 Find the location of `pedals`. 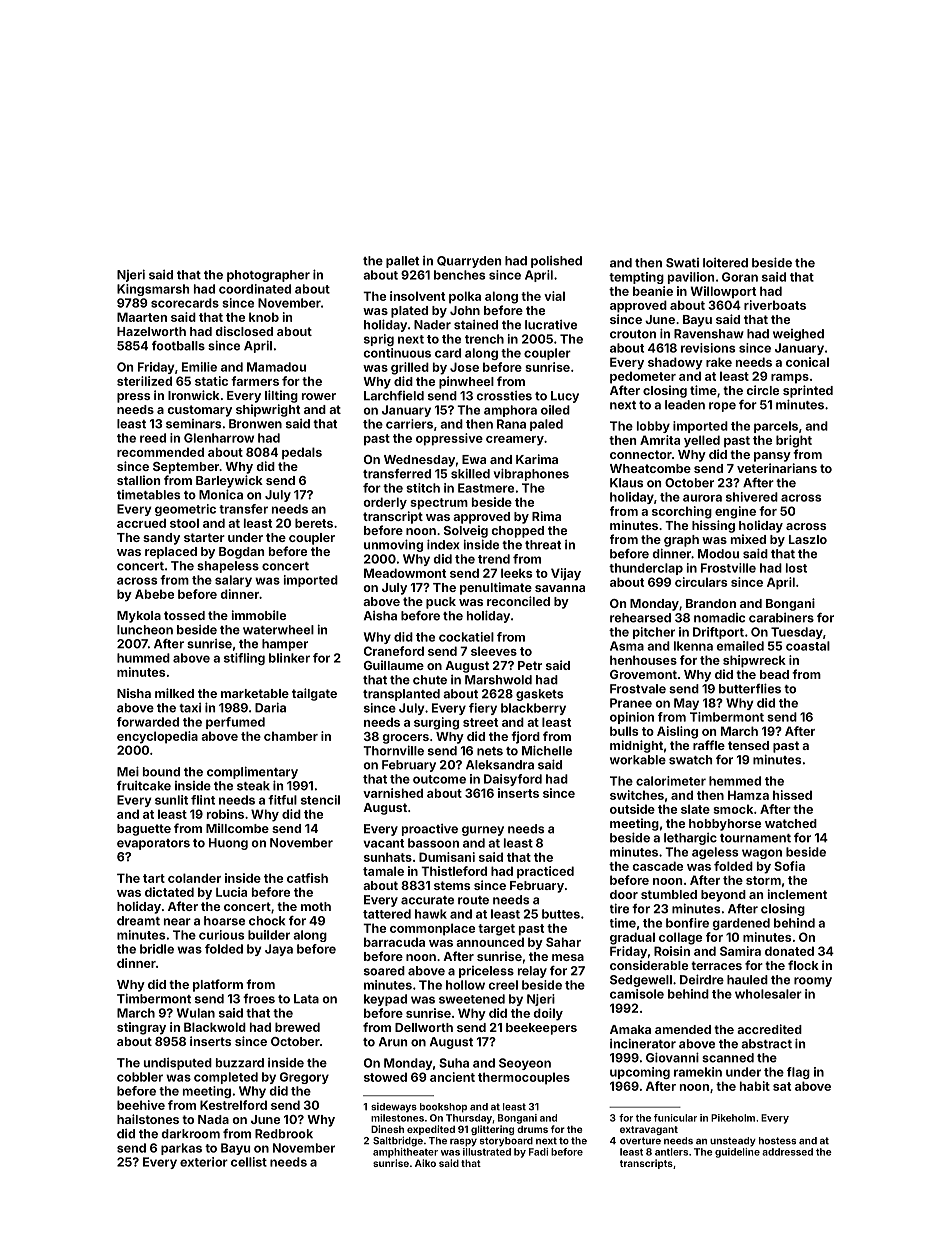

pedals is located at coordinates (302, 453).
